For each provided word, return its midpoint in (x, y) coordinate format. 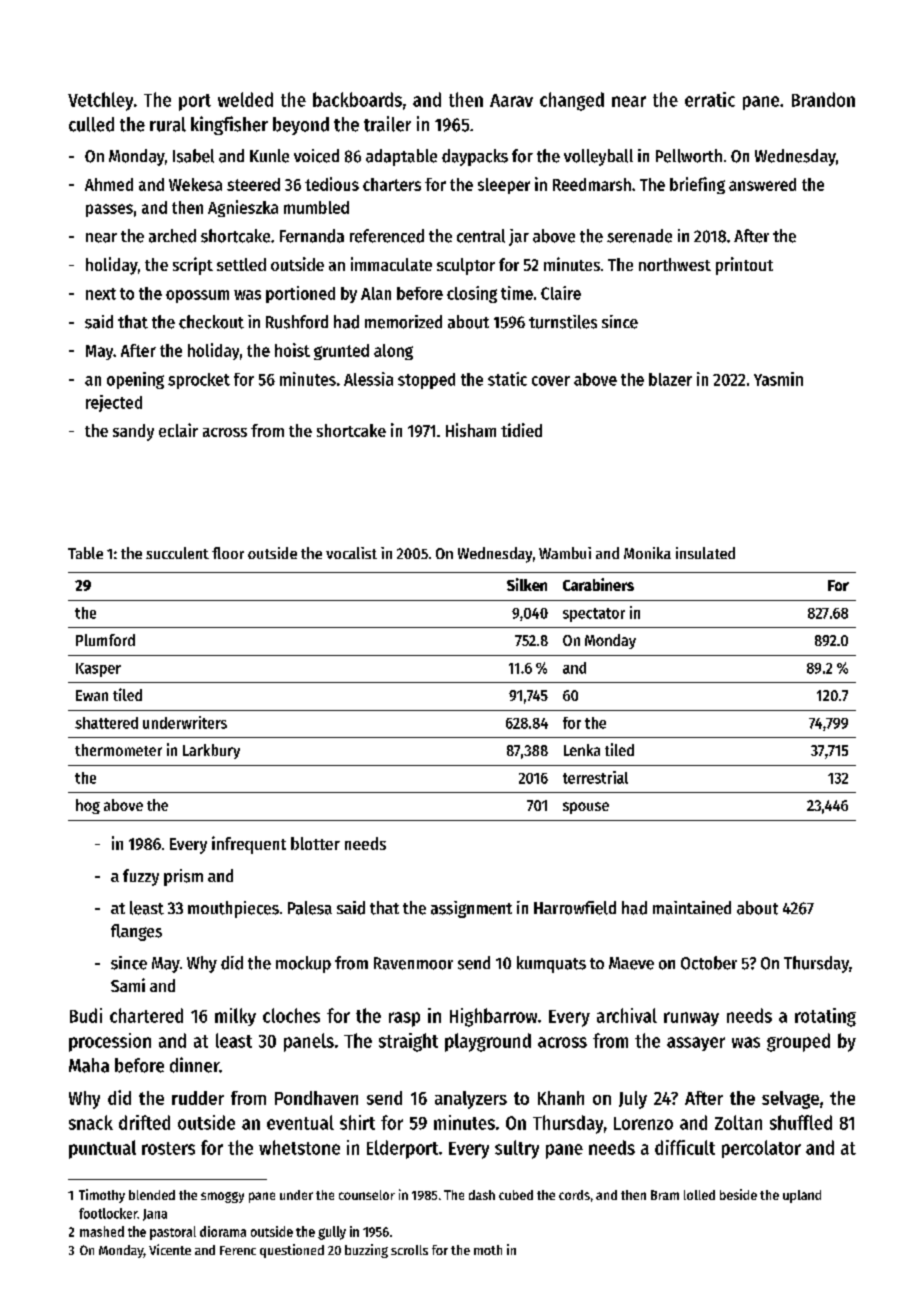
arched (172, 236)
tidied (521, 430)
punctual (102, 1149)
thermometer (118, 750)
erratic (710, 99)
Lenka (582, 750)
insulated (705, 553)
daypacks (475, 157)
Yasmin (778, 379)
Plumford (105, 640)
